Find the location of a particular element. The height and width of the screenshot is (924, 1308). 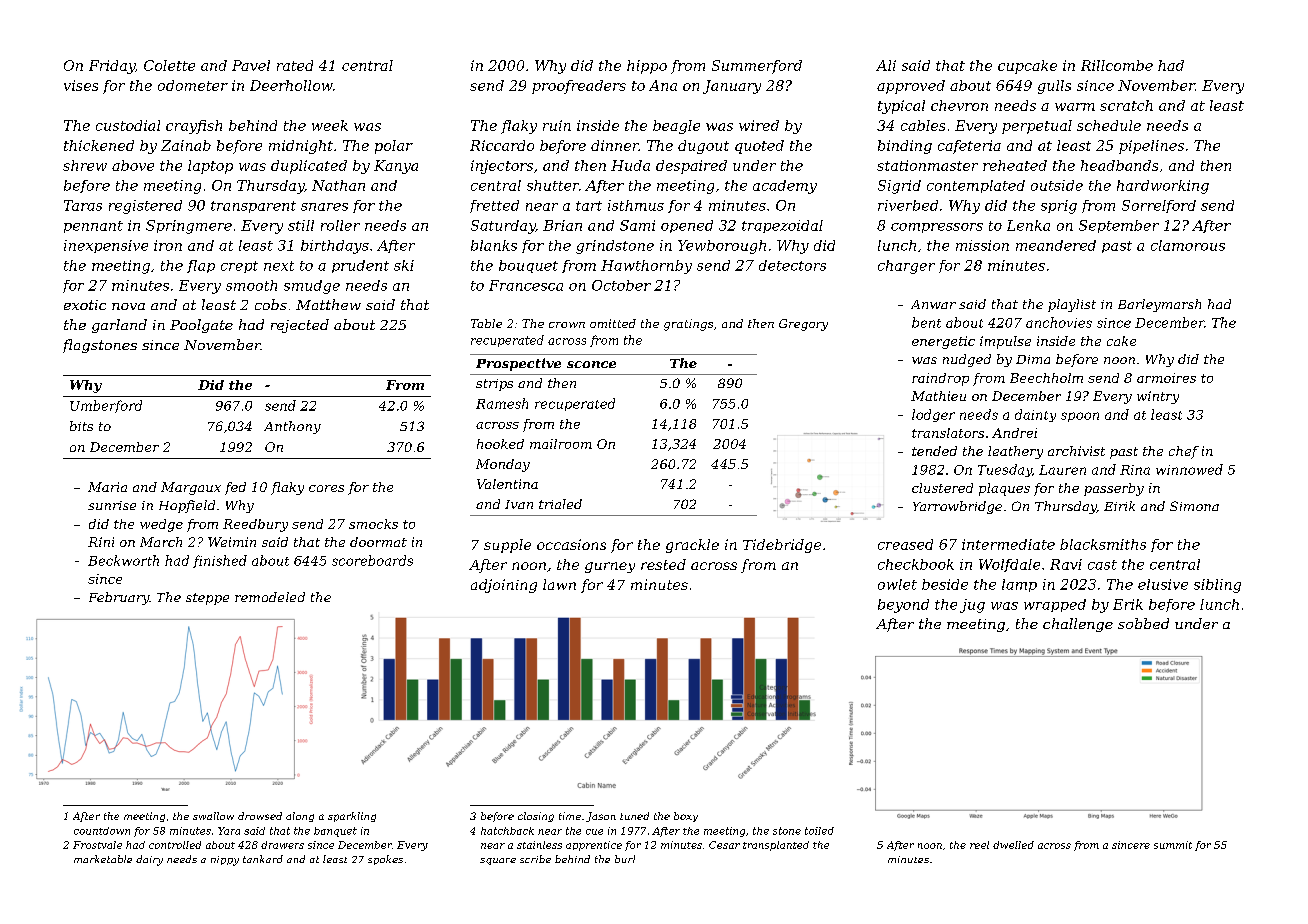

wired is located at coordinates (759, 125).
